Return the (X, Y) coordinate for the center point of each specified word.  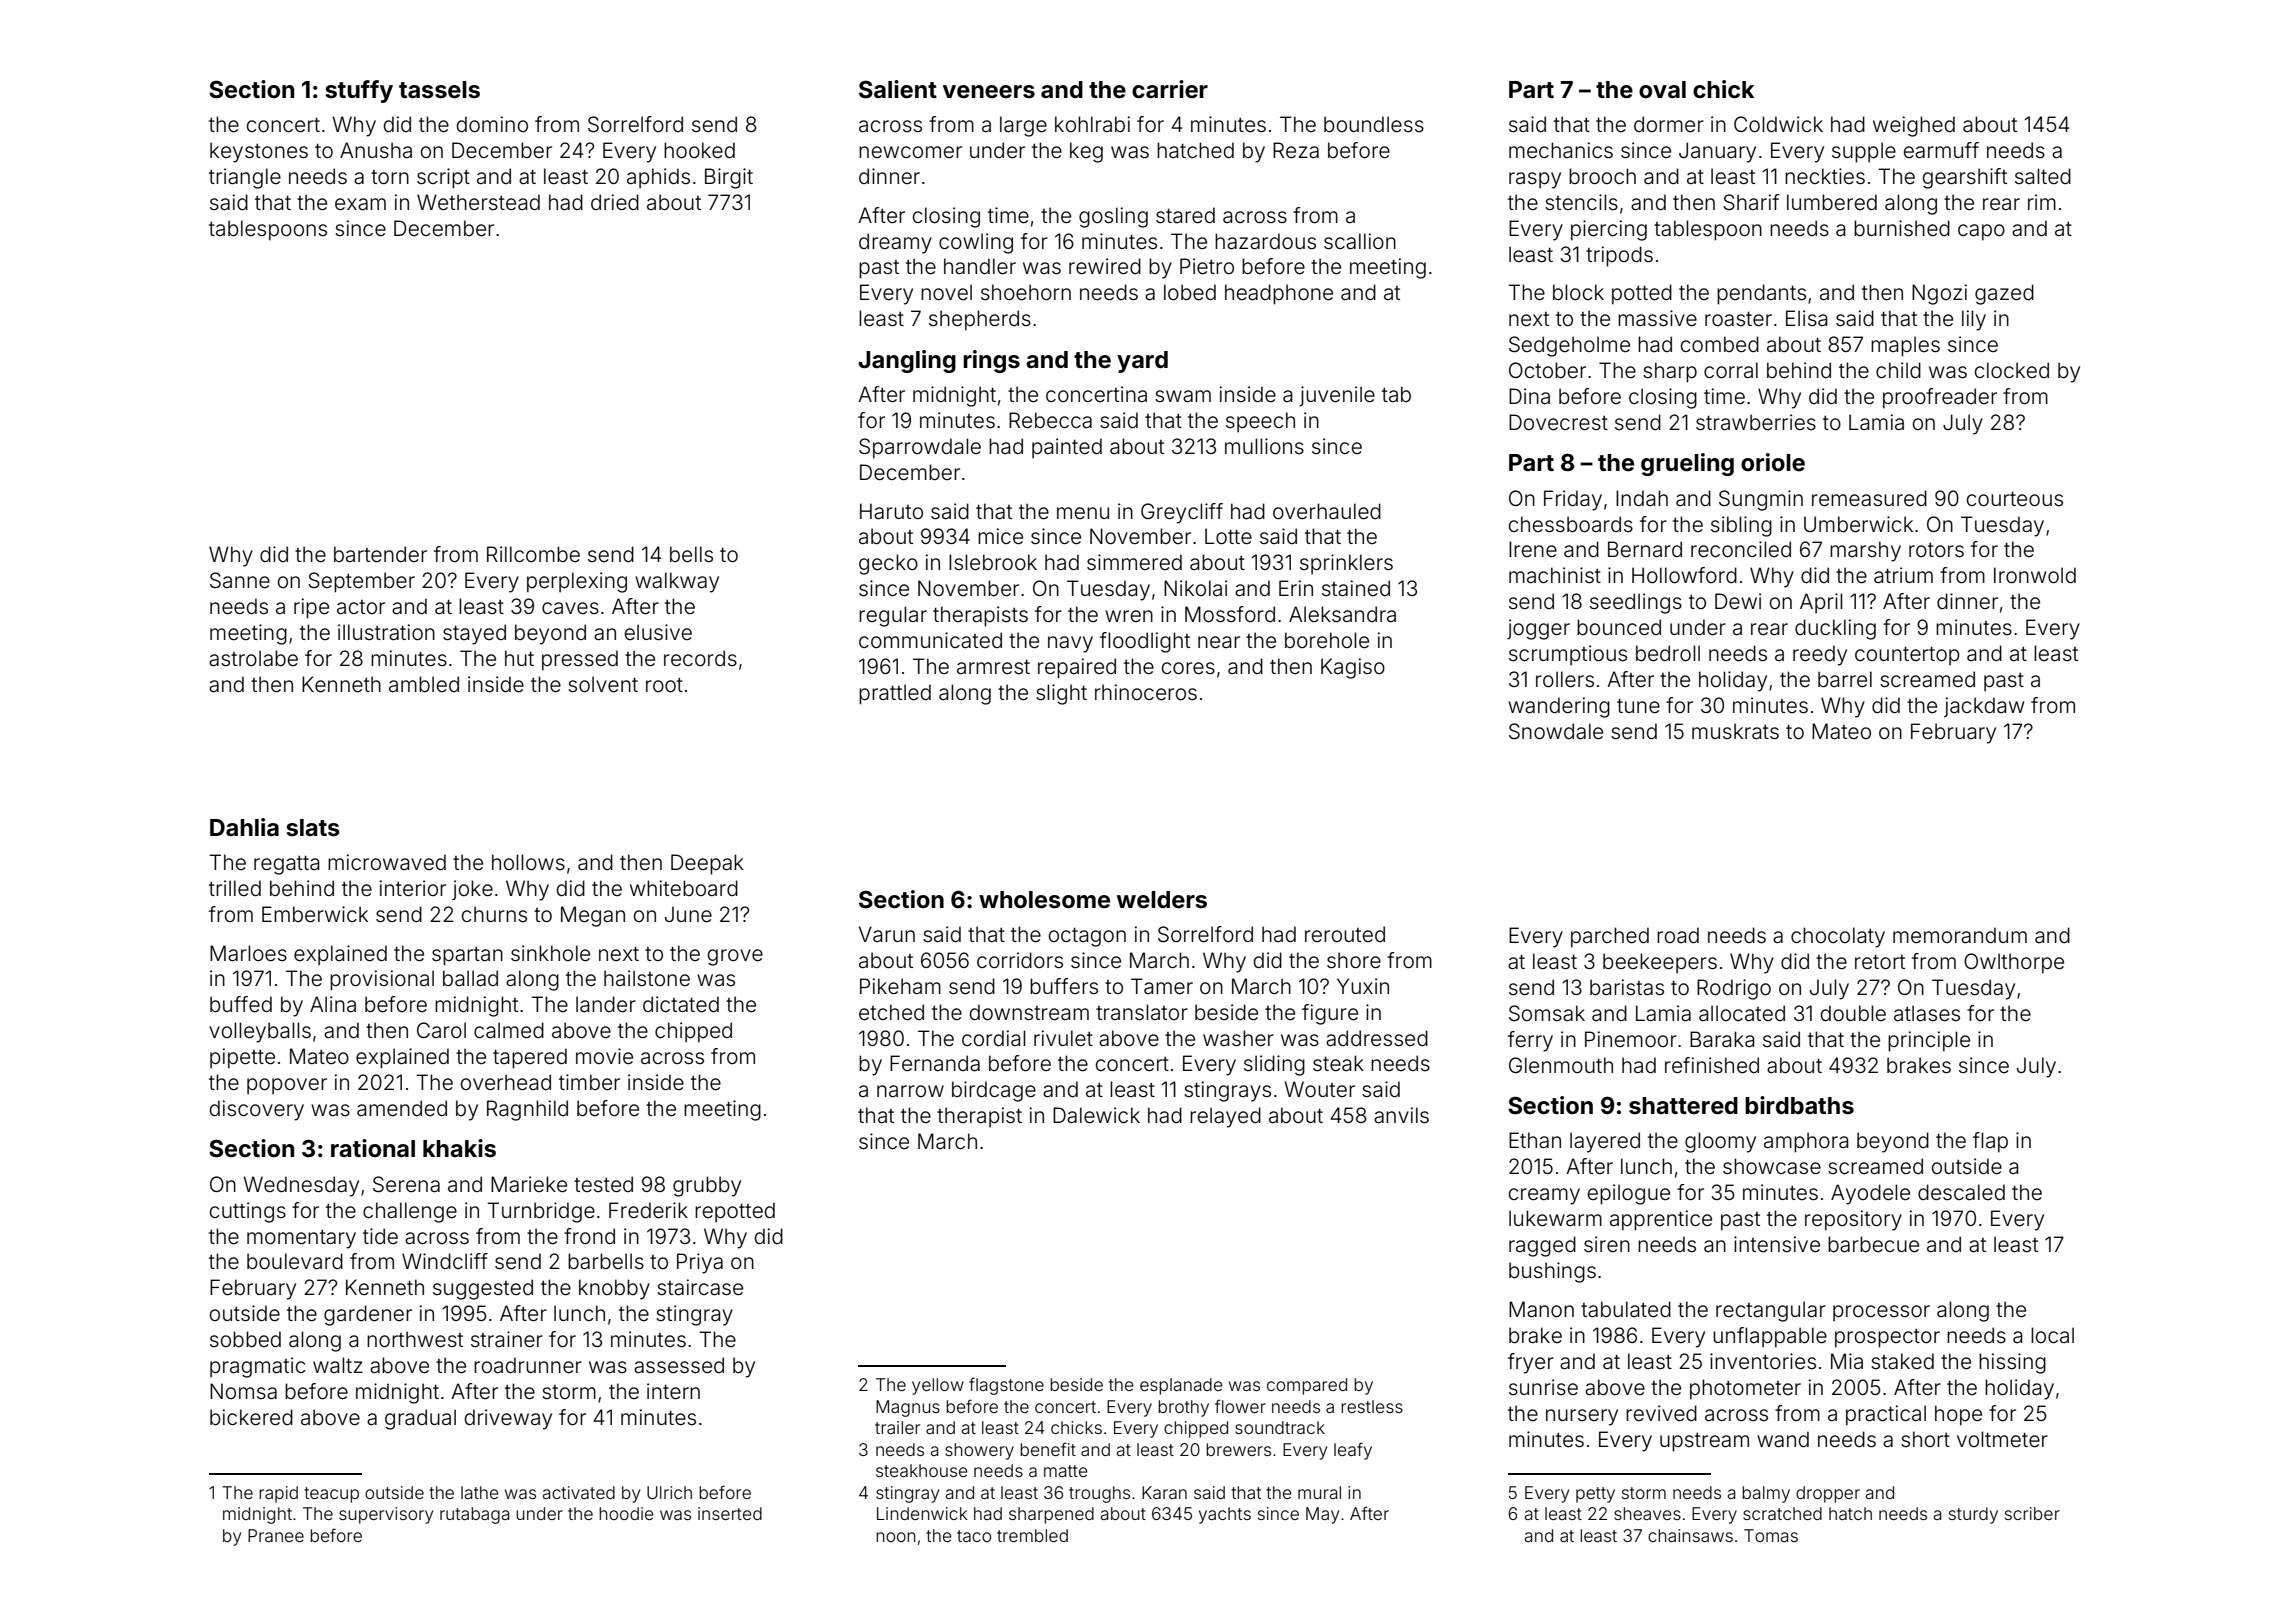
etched (891, 1012)
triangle (245, 178)
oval (1662, 90)
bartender (380, 554)
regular (893, 616)
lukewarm (1555, 1218)
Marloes (248, 953)
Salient (898, 89)
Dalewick (1096, 1115)
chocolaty (1838, 937)
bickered (251, 1417)
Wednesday (301, 1186)
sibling (1741, 526)
